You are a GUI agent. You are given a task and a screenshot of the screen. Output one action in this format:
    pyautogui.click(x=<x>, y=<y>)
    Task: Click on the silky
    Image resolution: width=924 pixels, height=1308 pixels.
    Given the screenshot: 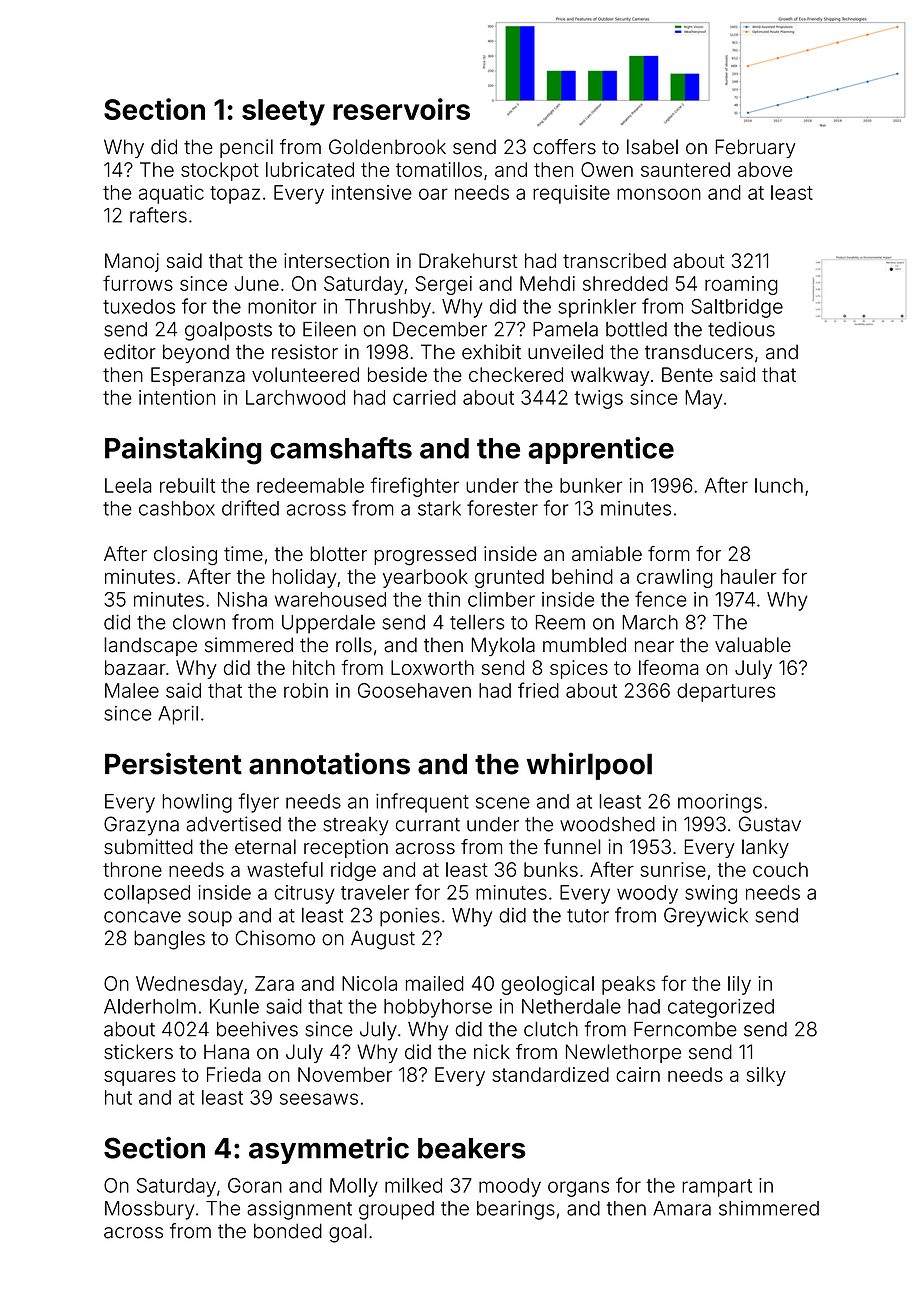 What is the action you would take?
    pyautogui.click(x=766, y=1076)
